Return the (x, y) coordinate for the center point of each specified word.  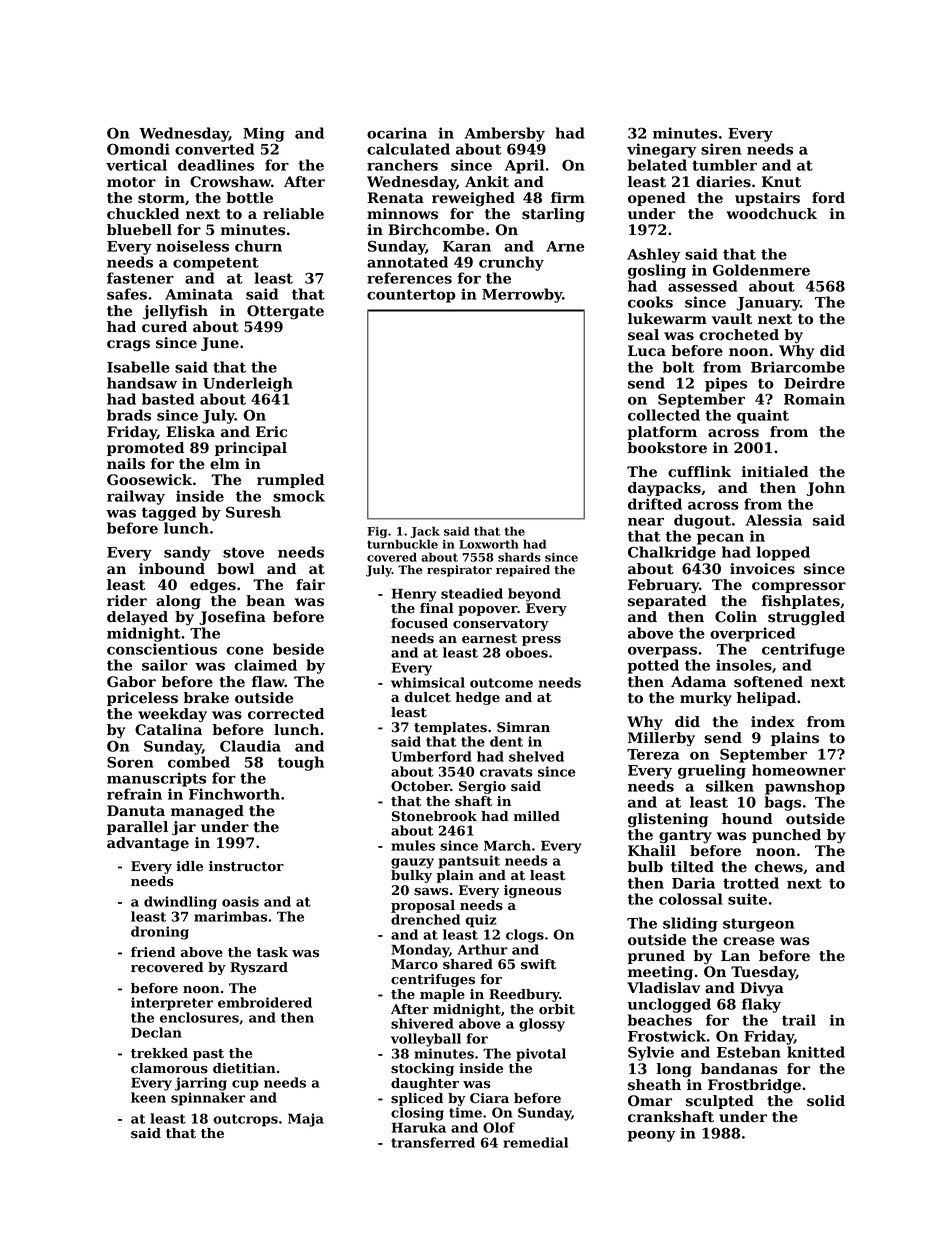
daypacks (664, 489)
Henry (414, 595)
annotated (407, 262)
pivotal (541, 1055)
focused (419, 623)
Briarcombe (798, 367)
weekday (172, 715)
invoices (762, 569)
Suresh (253, 512)
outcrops (245, 1120)
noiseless (192, 246)
